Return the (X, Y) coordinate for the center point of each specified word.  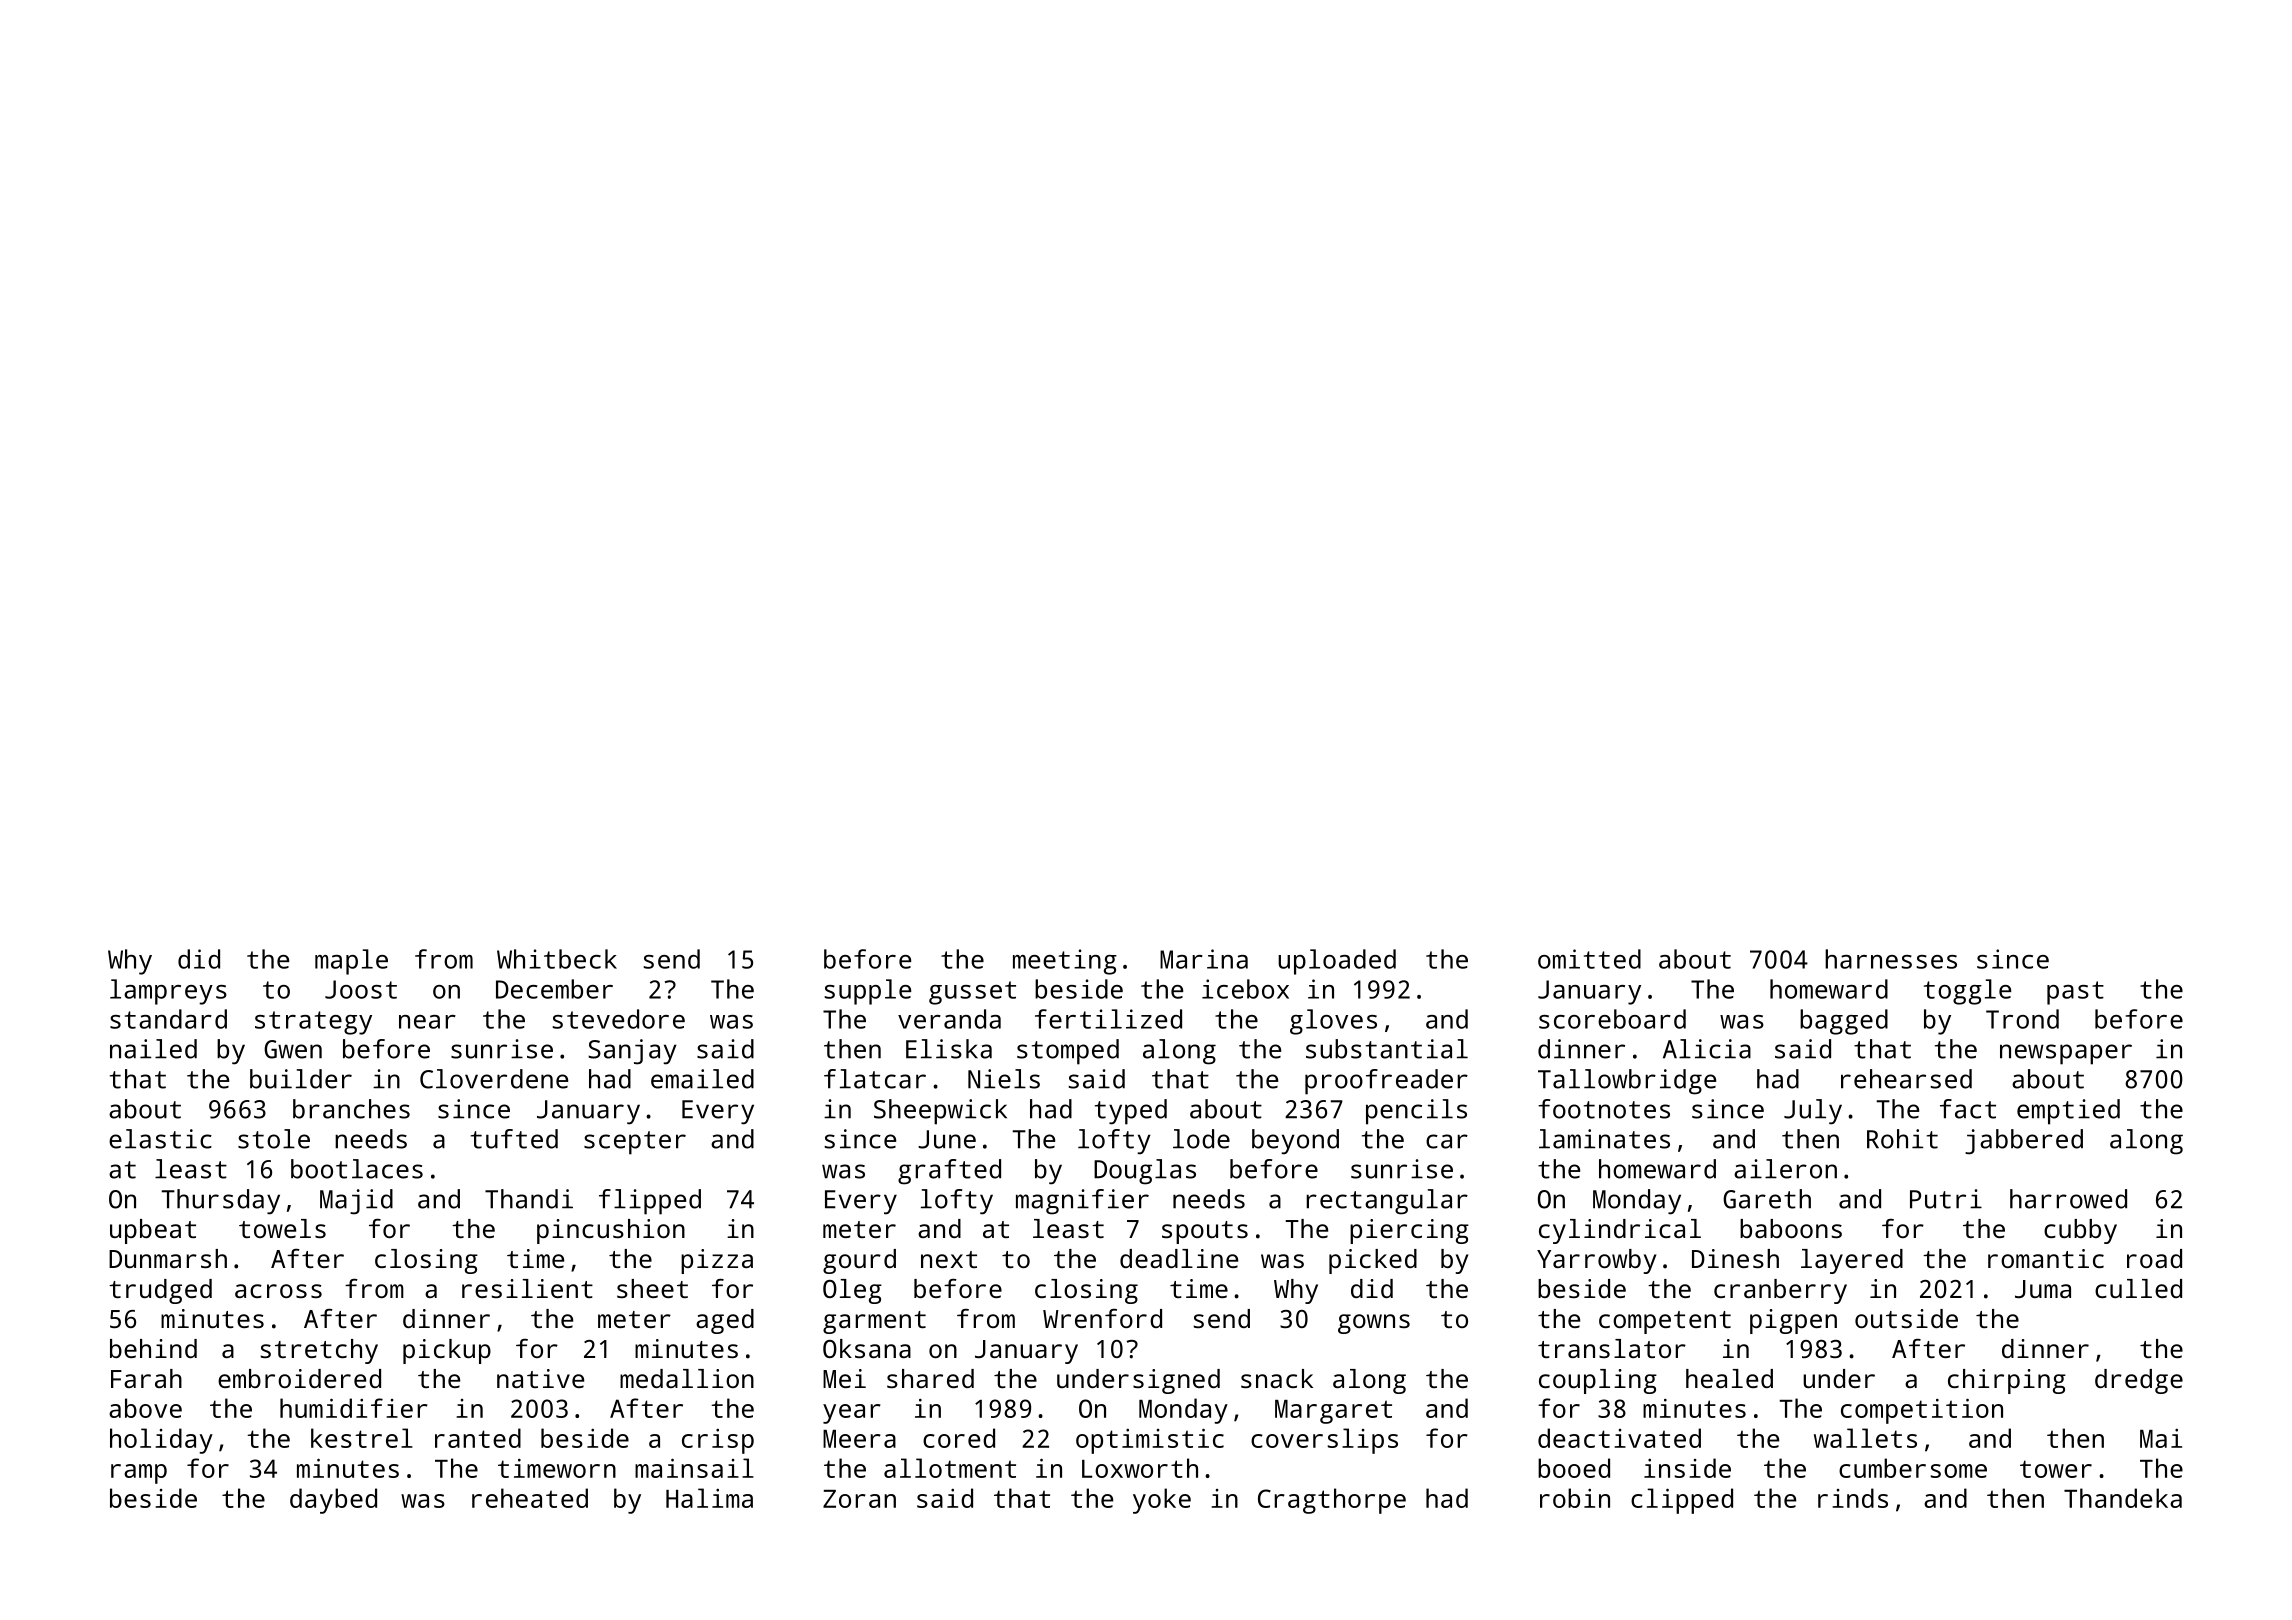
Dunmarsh (168, 1258)
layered (1852, 1261)
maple (351, 962)
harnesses (1891, 959)
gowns (1374, 1324)
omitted (1589, 959)
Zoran (859, 1499)
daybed (333, 1501)
